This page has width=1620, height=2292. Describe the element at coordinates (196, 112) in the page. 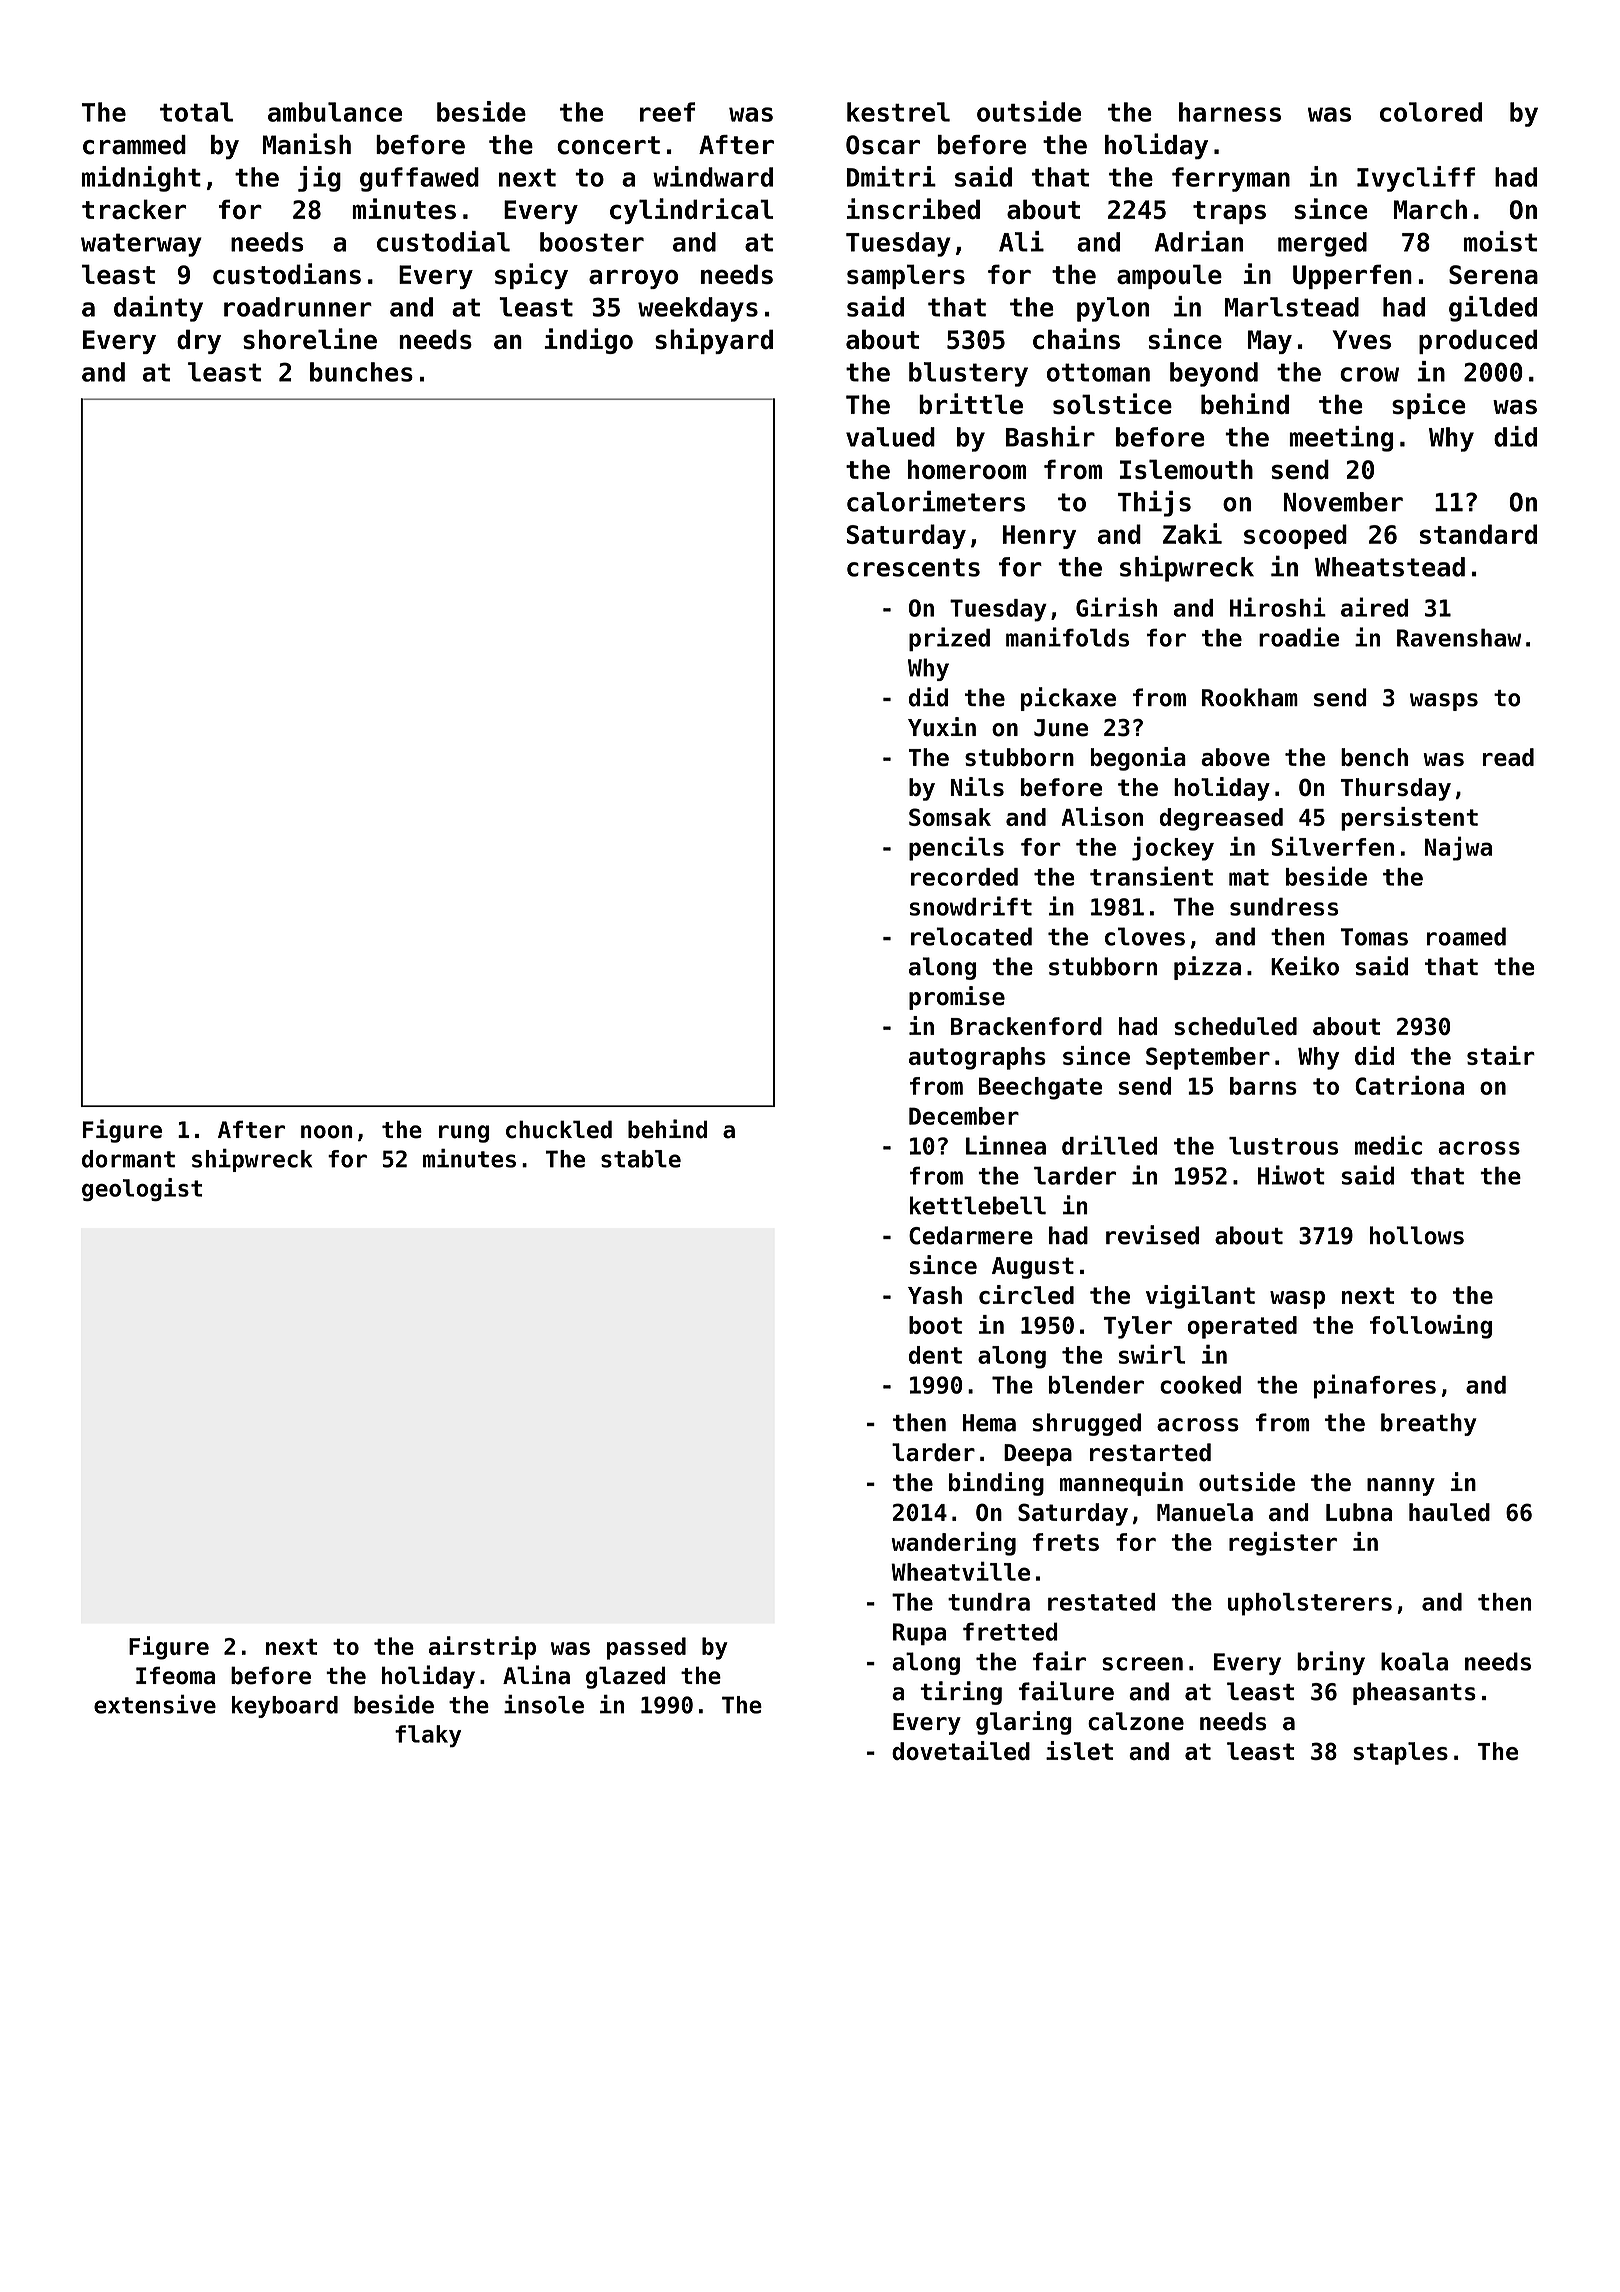

I see `total` at that location.
